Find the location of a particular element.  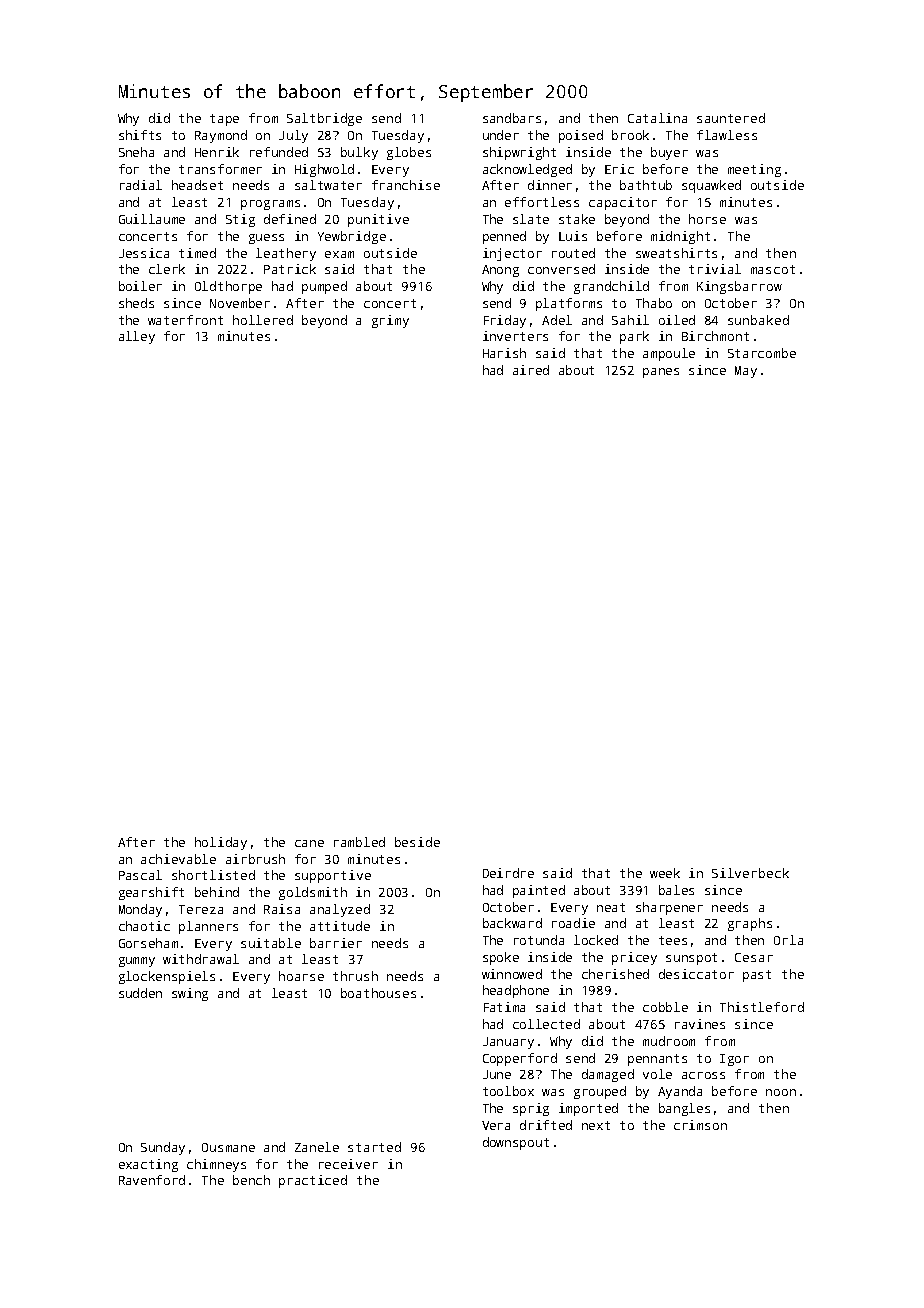

alley is located at coordinates (137, 337).
